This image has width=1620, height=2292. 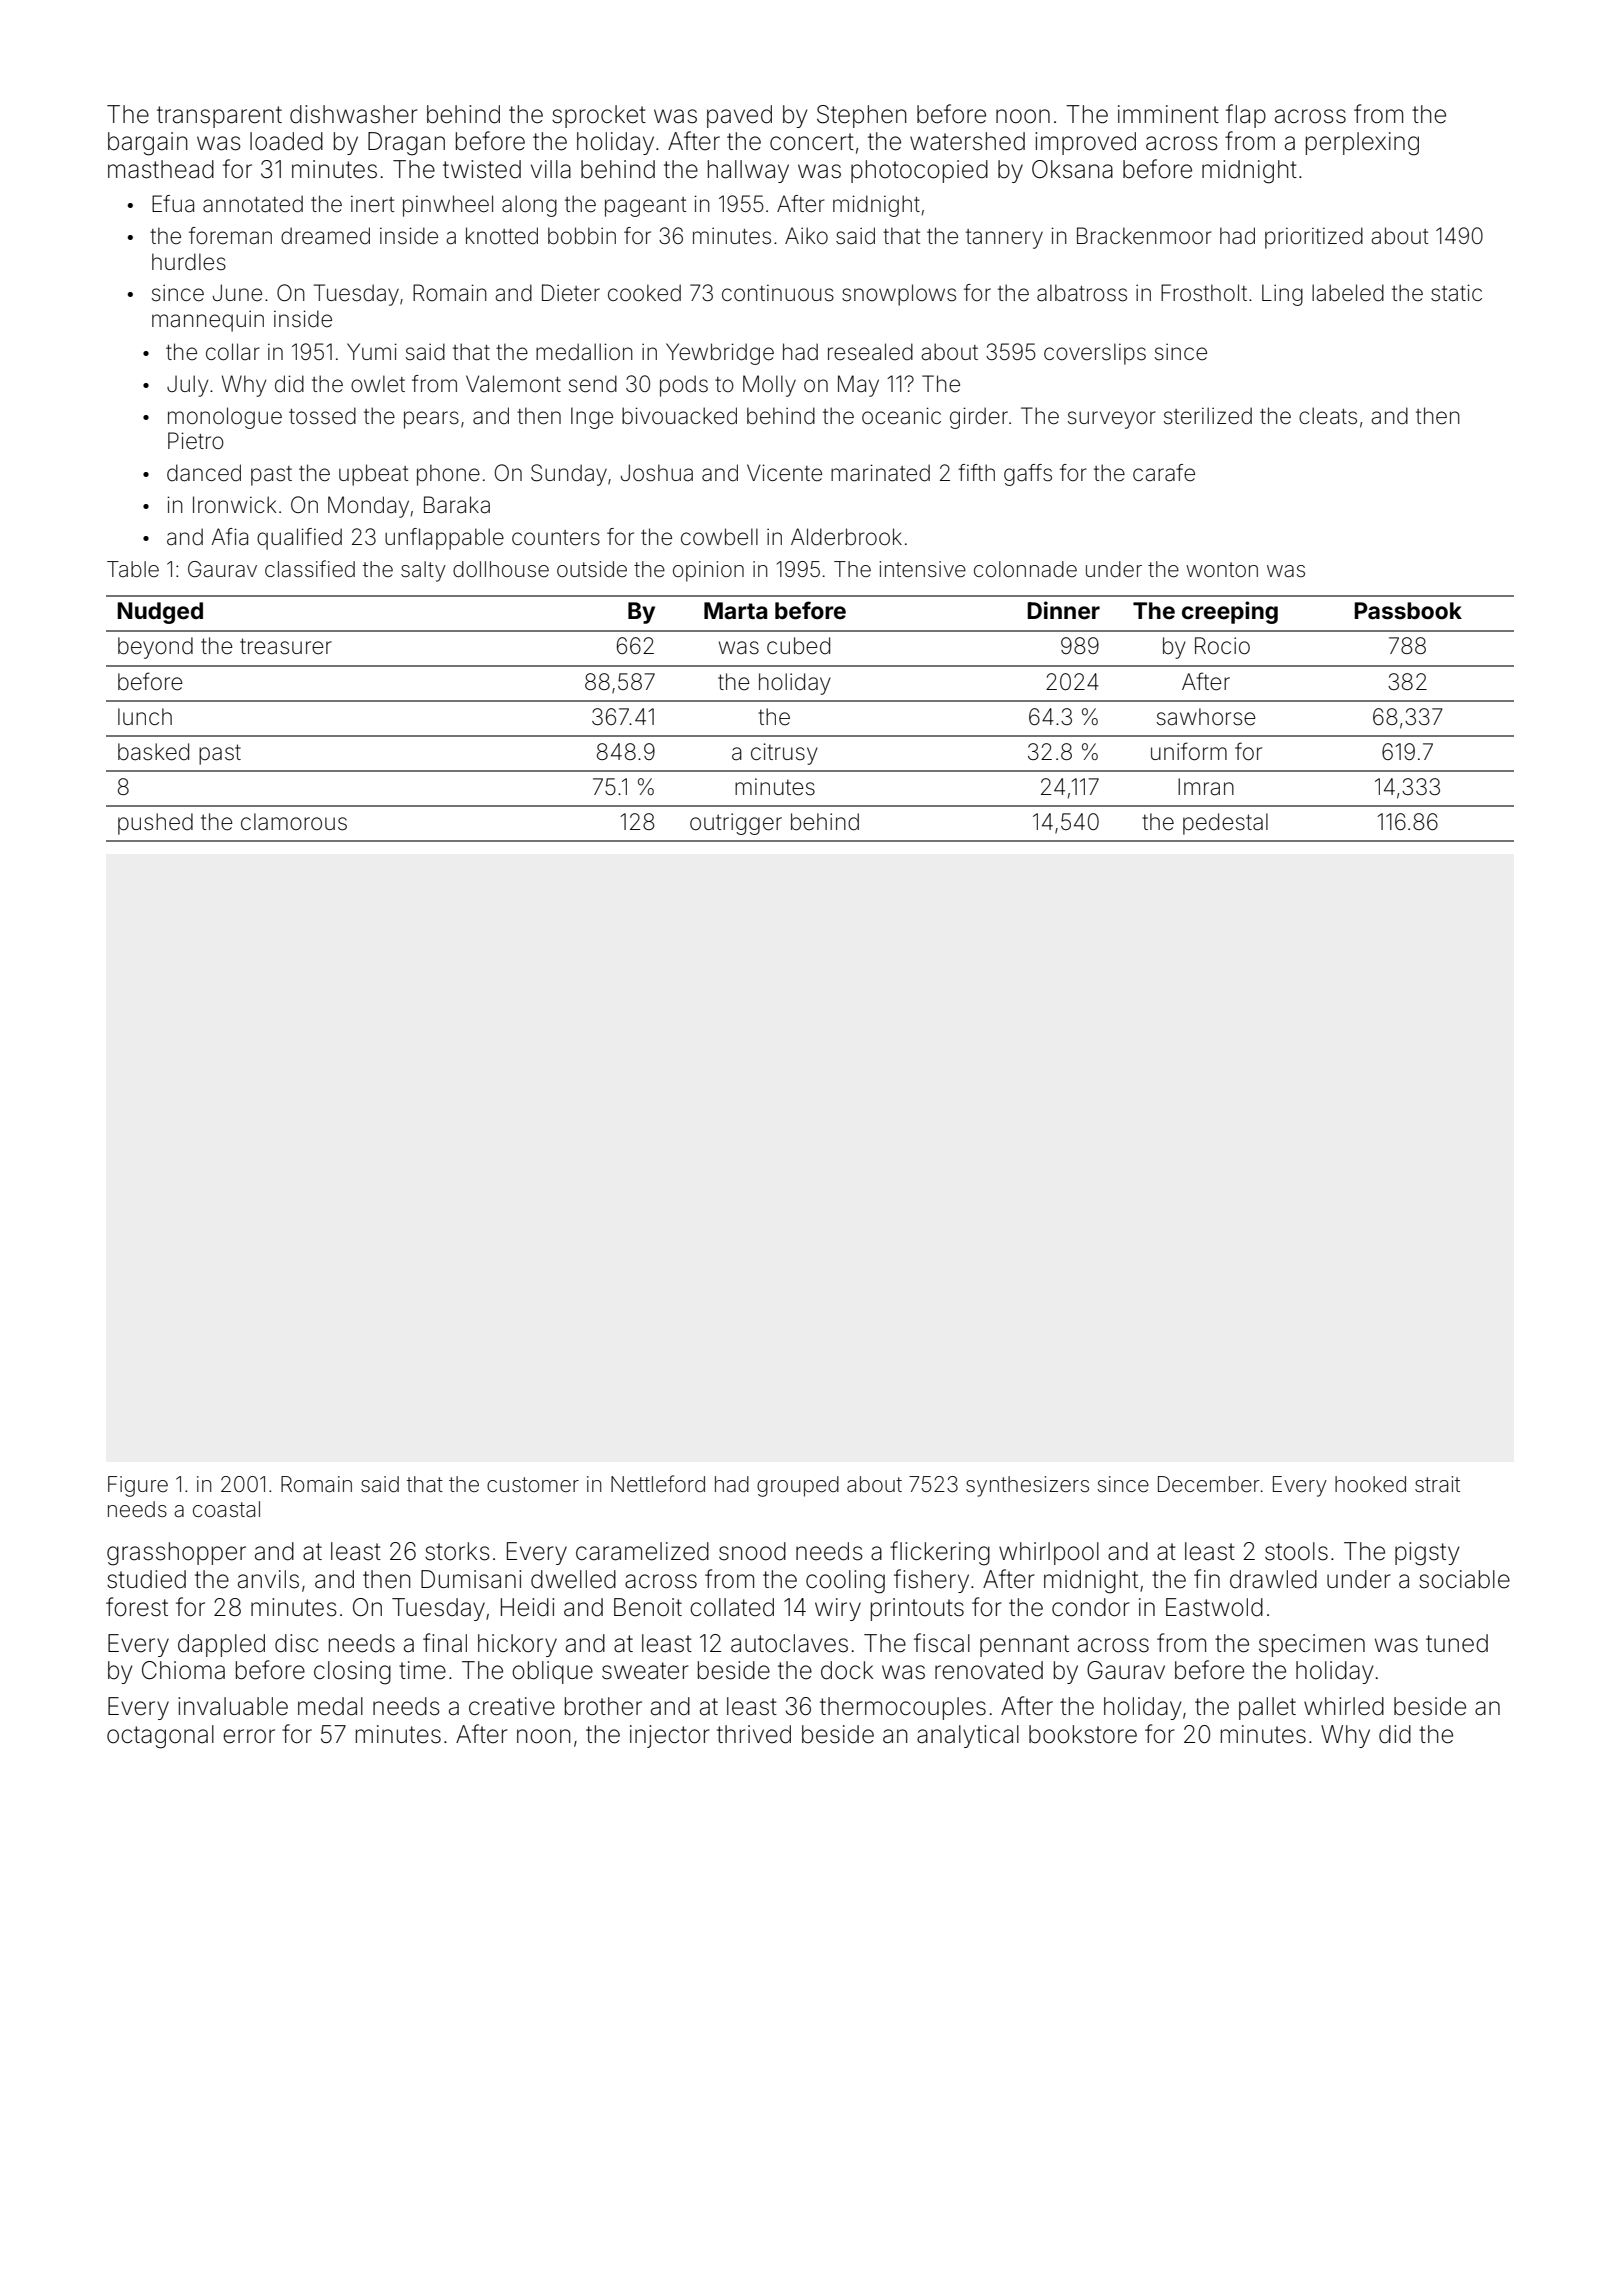 I want to click on creative, so click(x=512, y=1706).
